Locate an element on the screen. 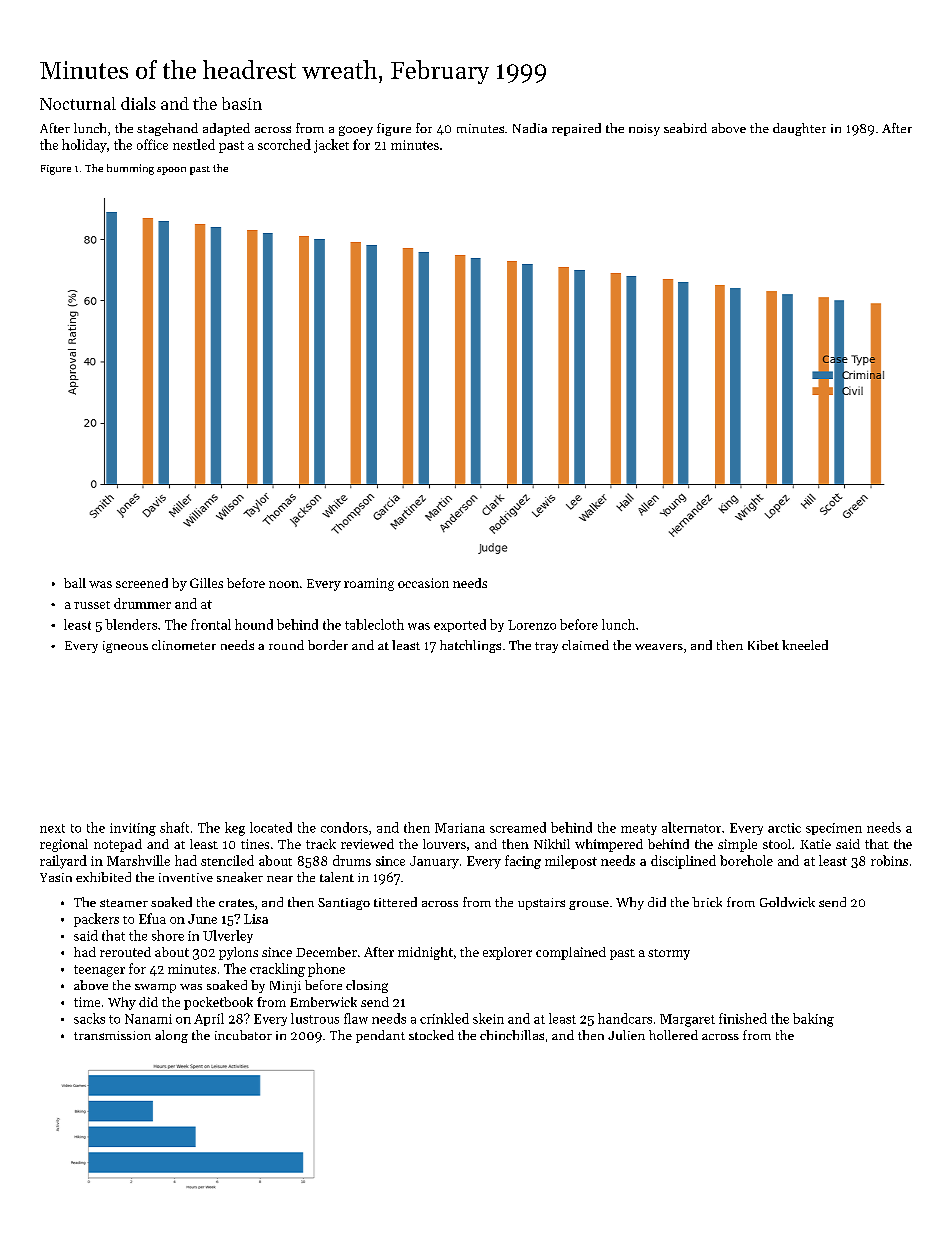  ball is located at coordinates (75, 583).
